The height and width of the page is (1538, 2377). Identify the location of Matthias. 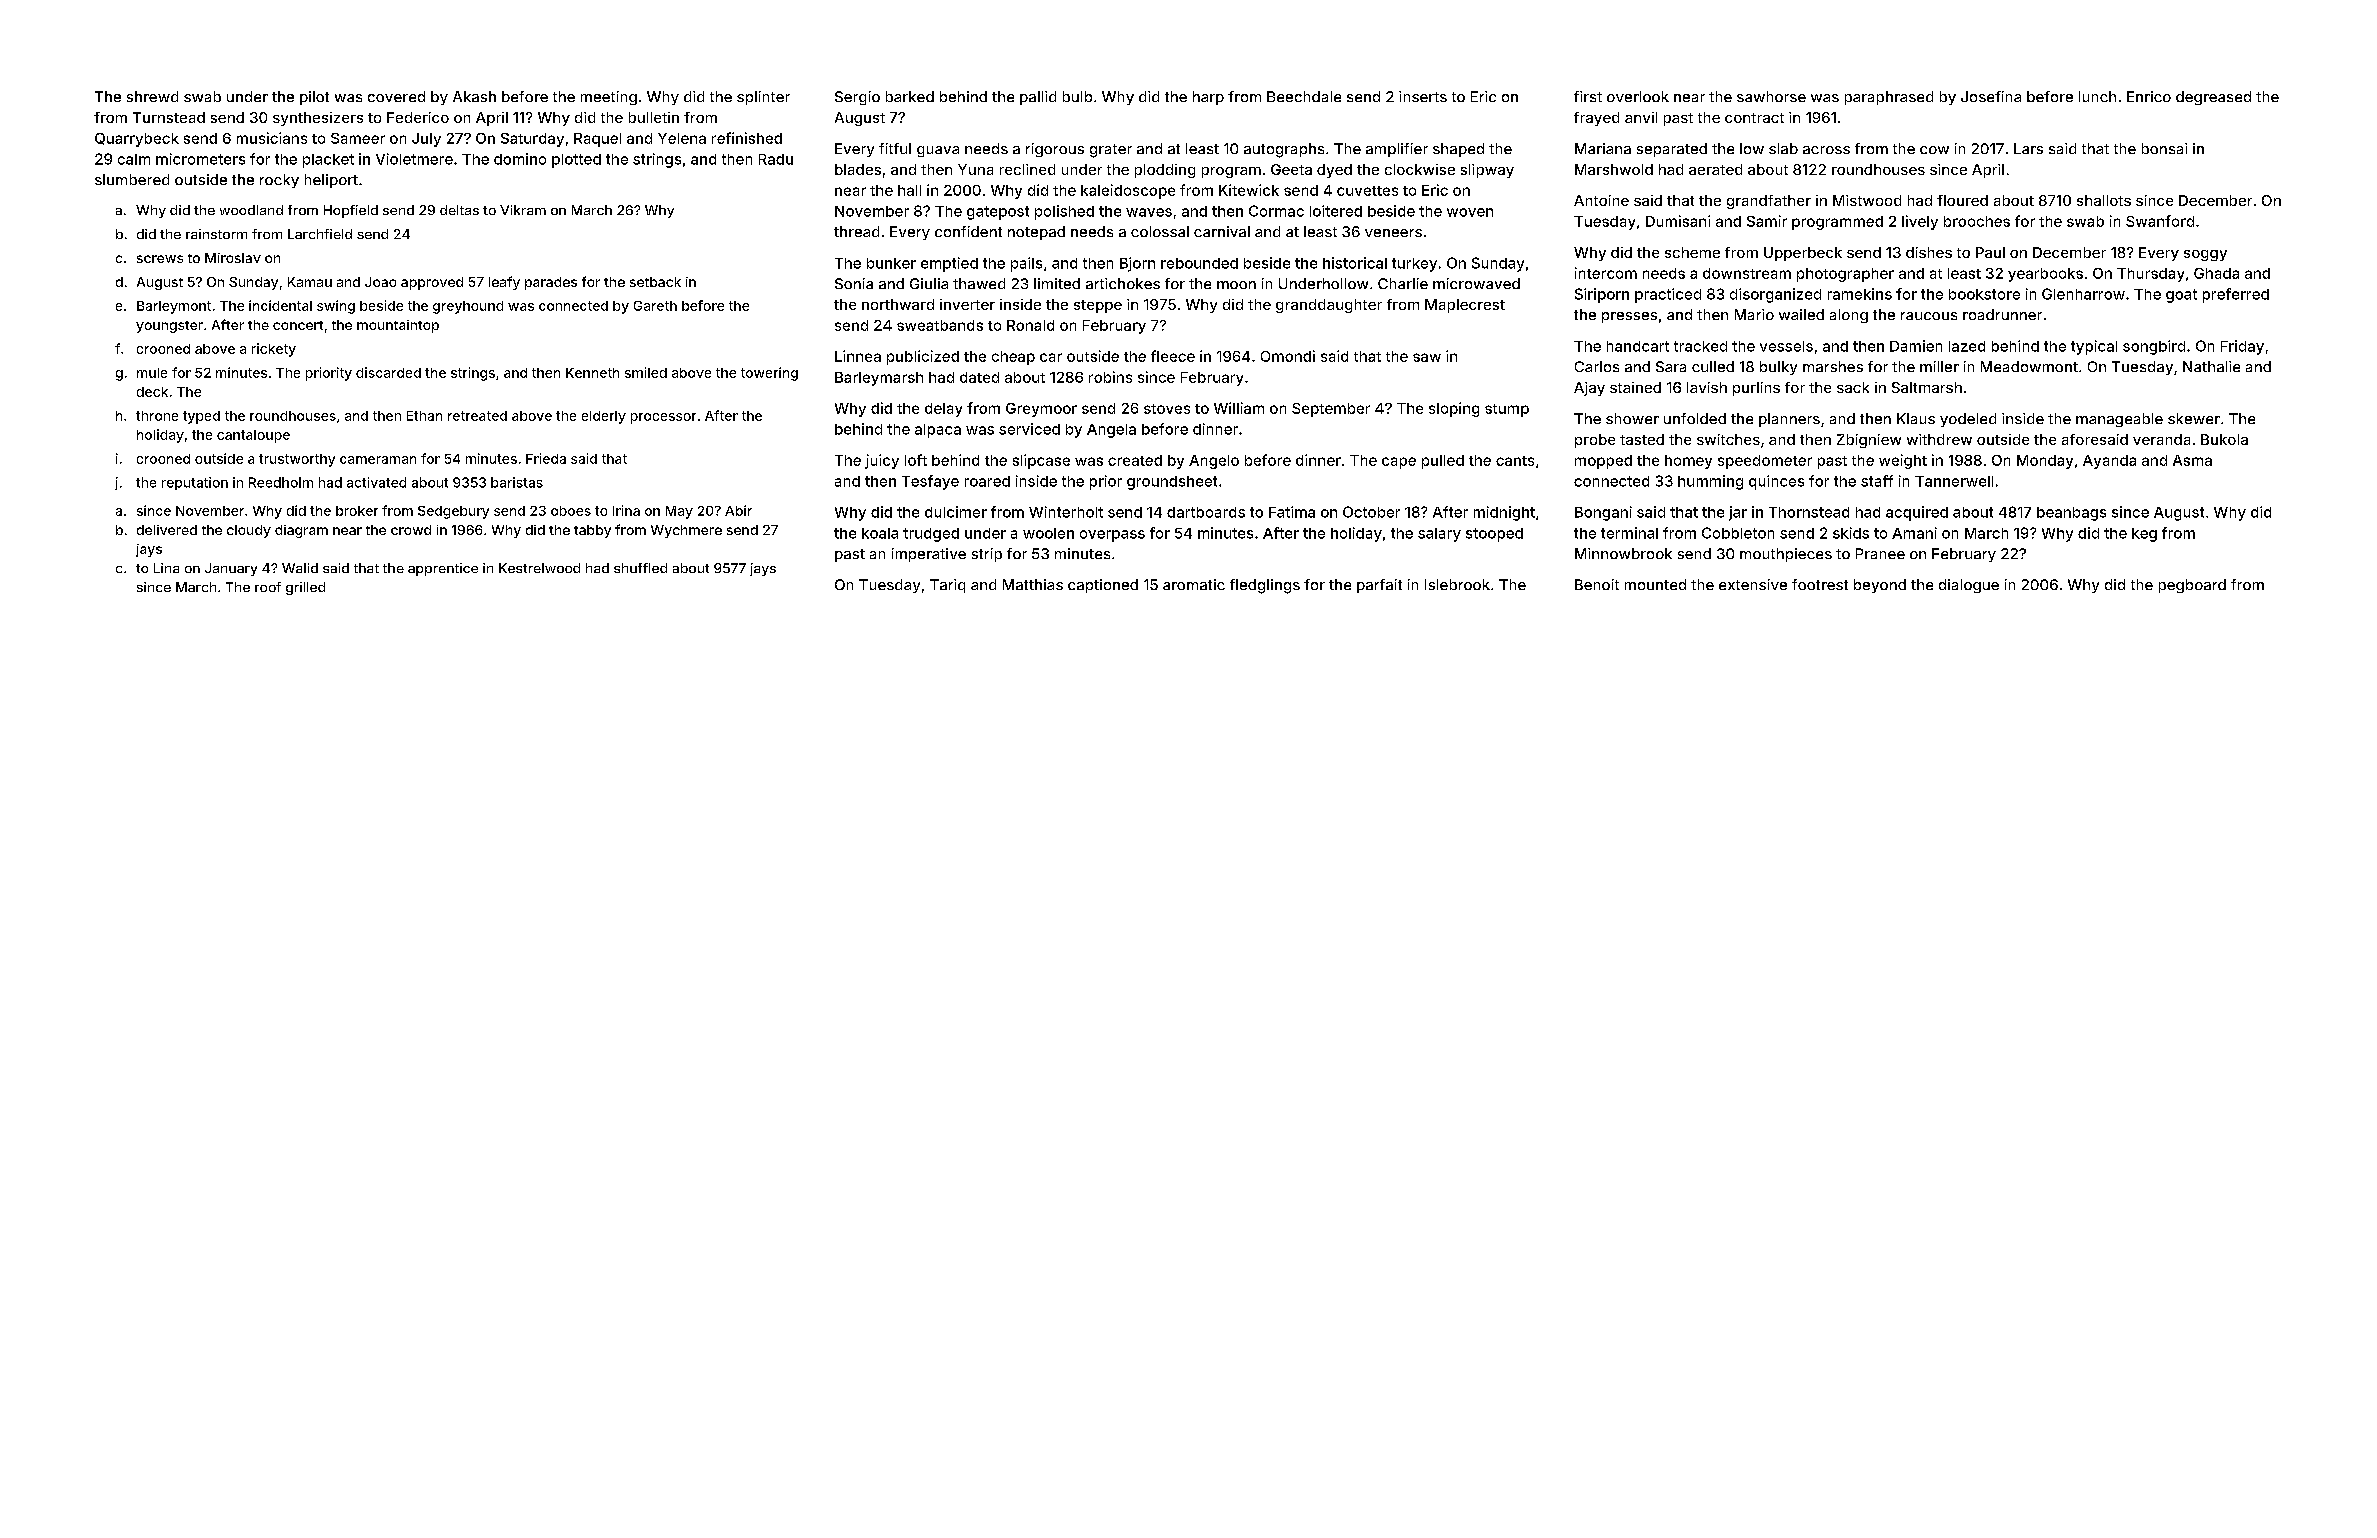
(1033, 584).
